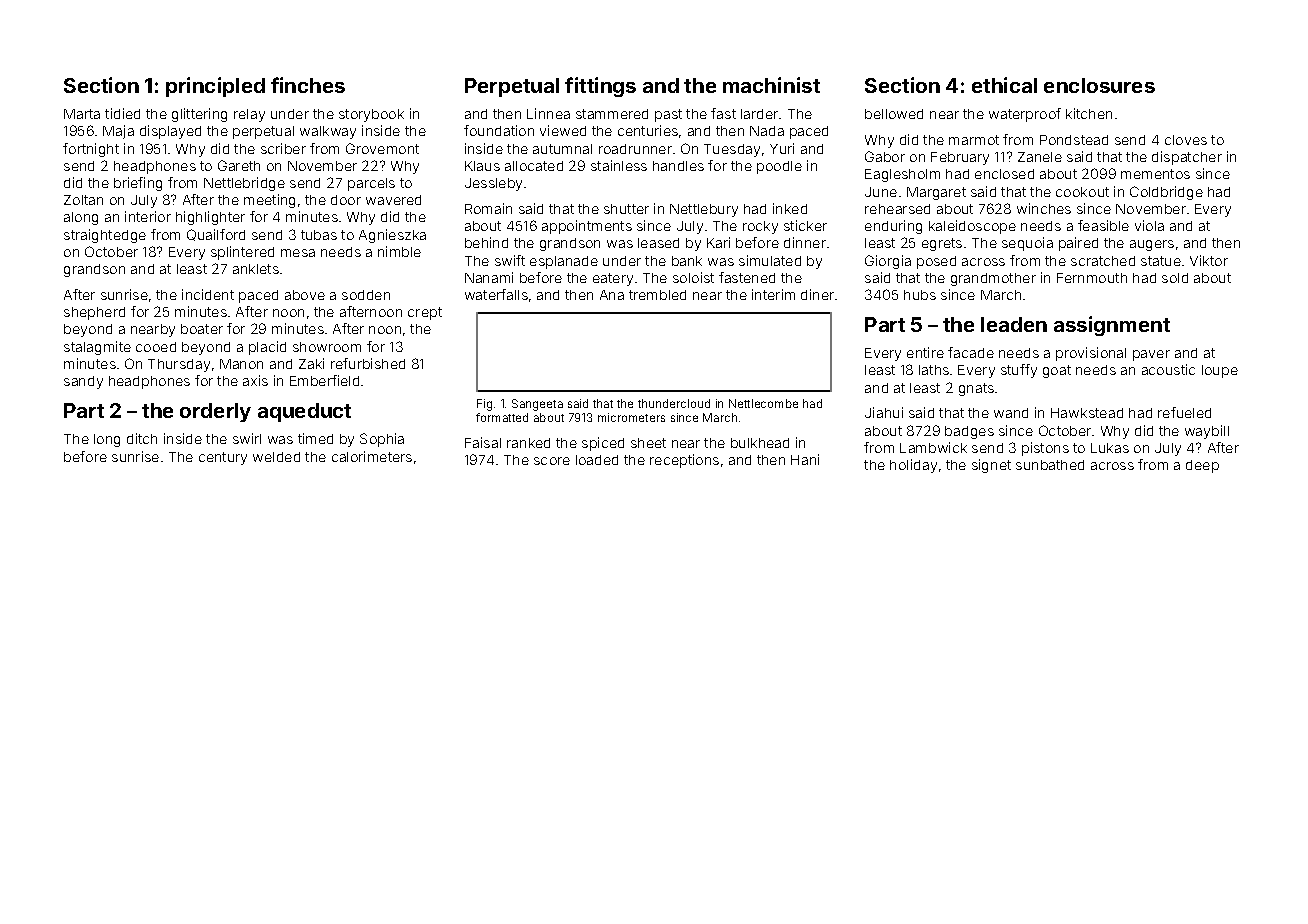 This screenshot has height=924, width=1308. Describe the element at coordinates (276, 457) in the screenshot. I see `welded` at that location.
